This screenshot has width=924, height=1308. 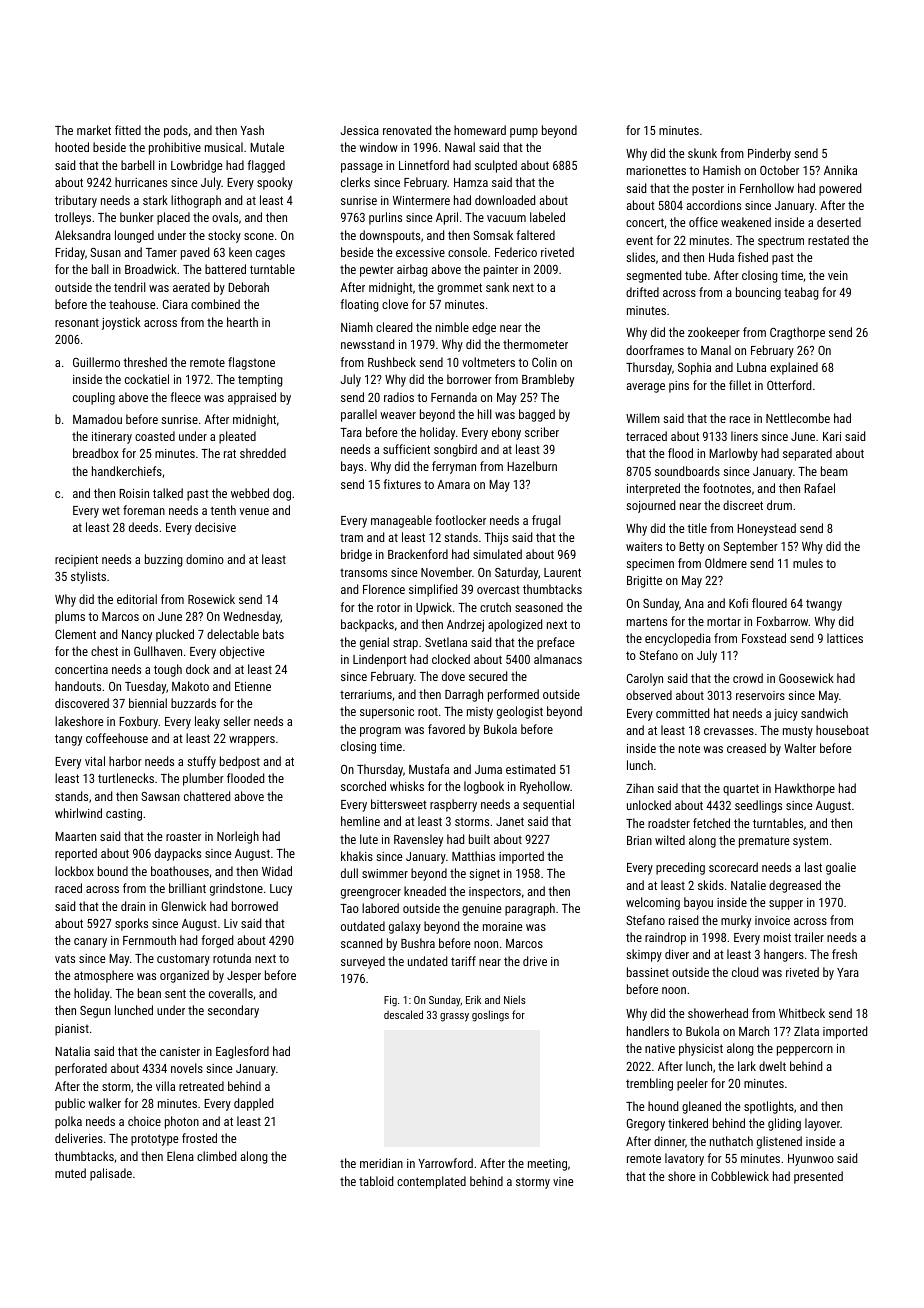 What do you see at coordinates (834, 471) in the screenshot?
I see `beam` at bounding box center [834, 471].
